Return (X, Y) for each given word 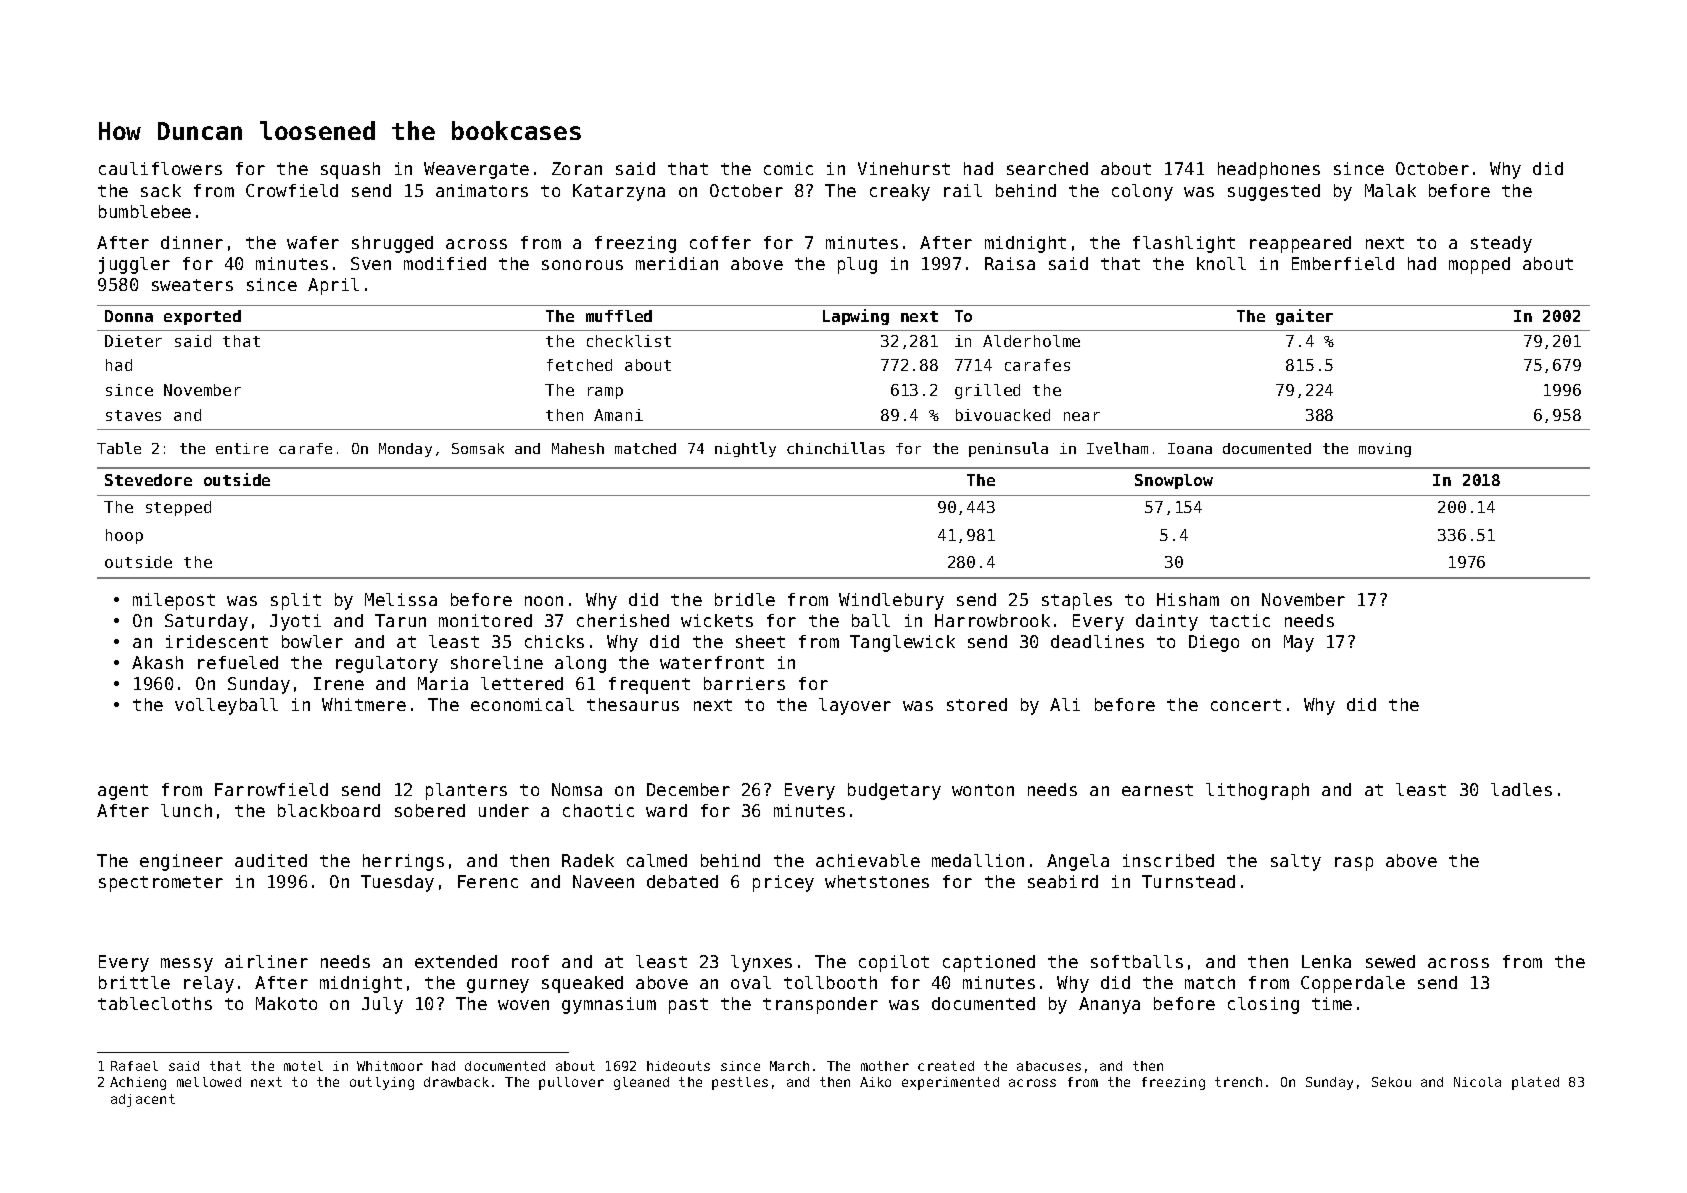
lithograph (1257, 791)
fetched (579, 365)
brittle (134, 982)
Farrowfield (271, 789)
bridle (745, 599)
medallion (978, 860)
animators (482, 190)
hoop (124, 536)
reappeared (1300, 244)
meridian (677, 263)
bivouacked (1003, 415)
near (1082, 416)
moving (1385, 450)
